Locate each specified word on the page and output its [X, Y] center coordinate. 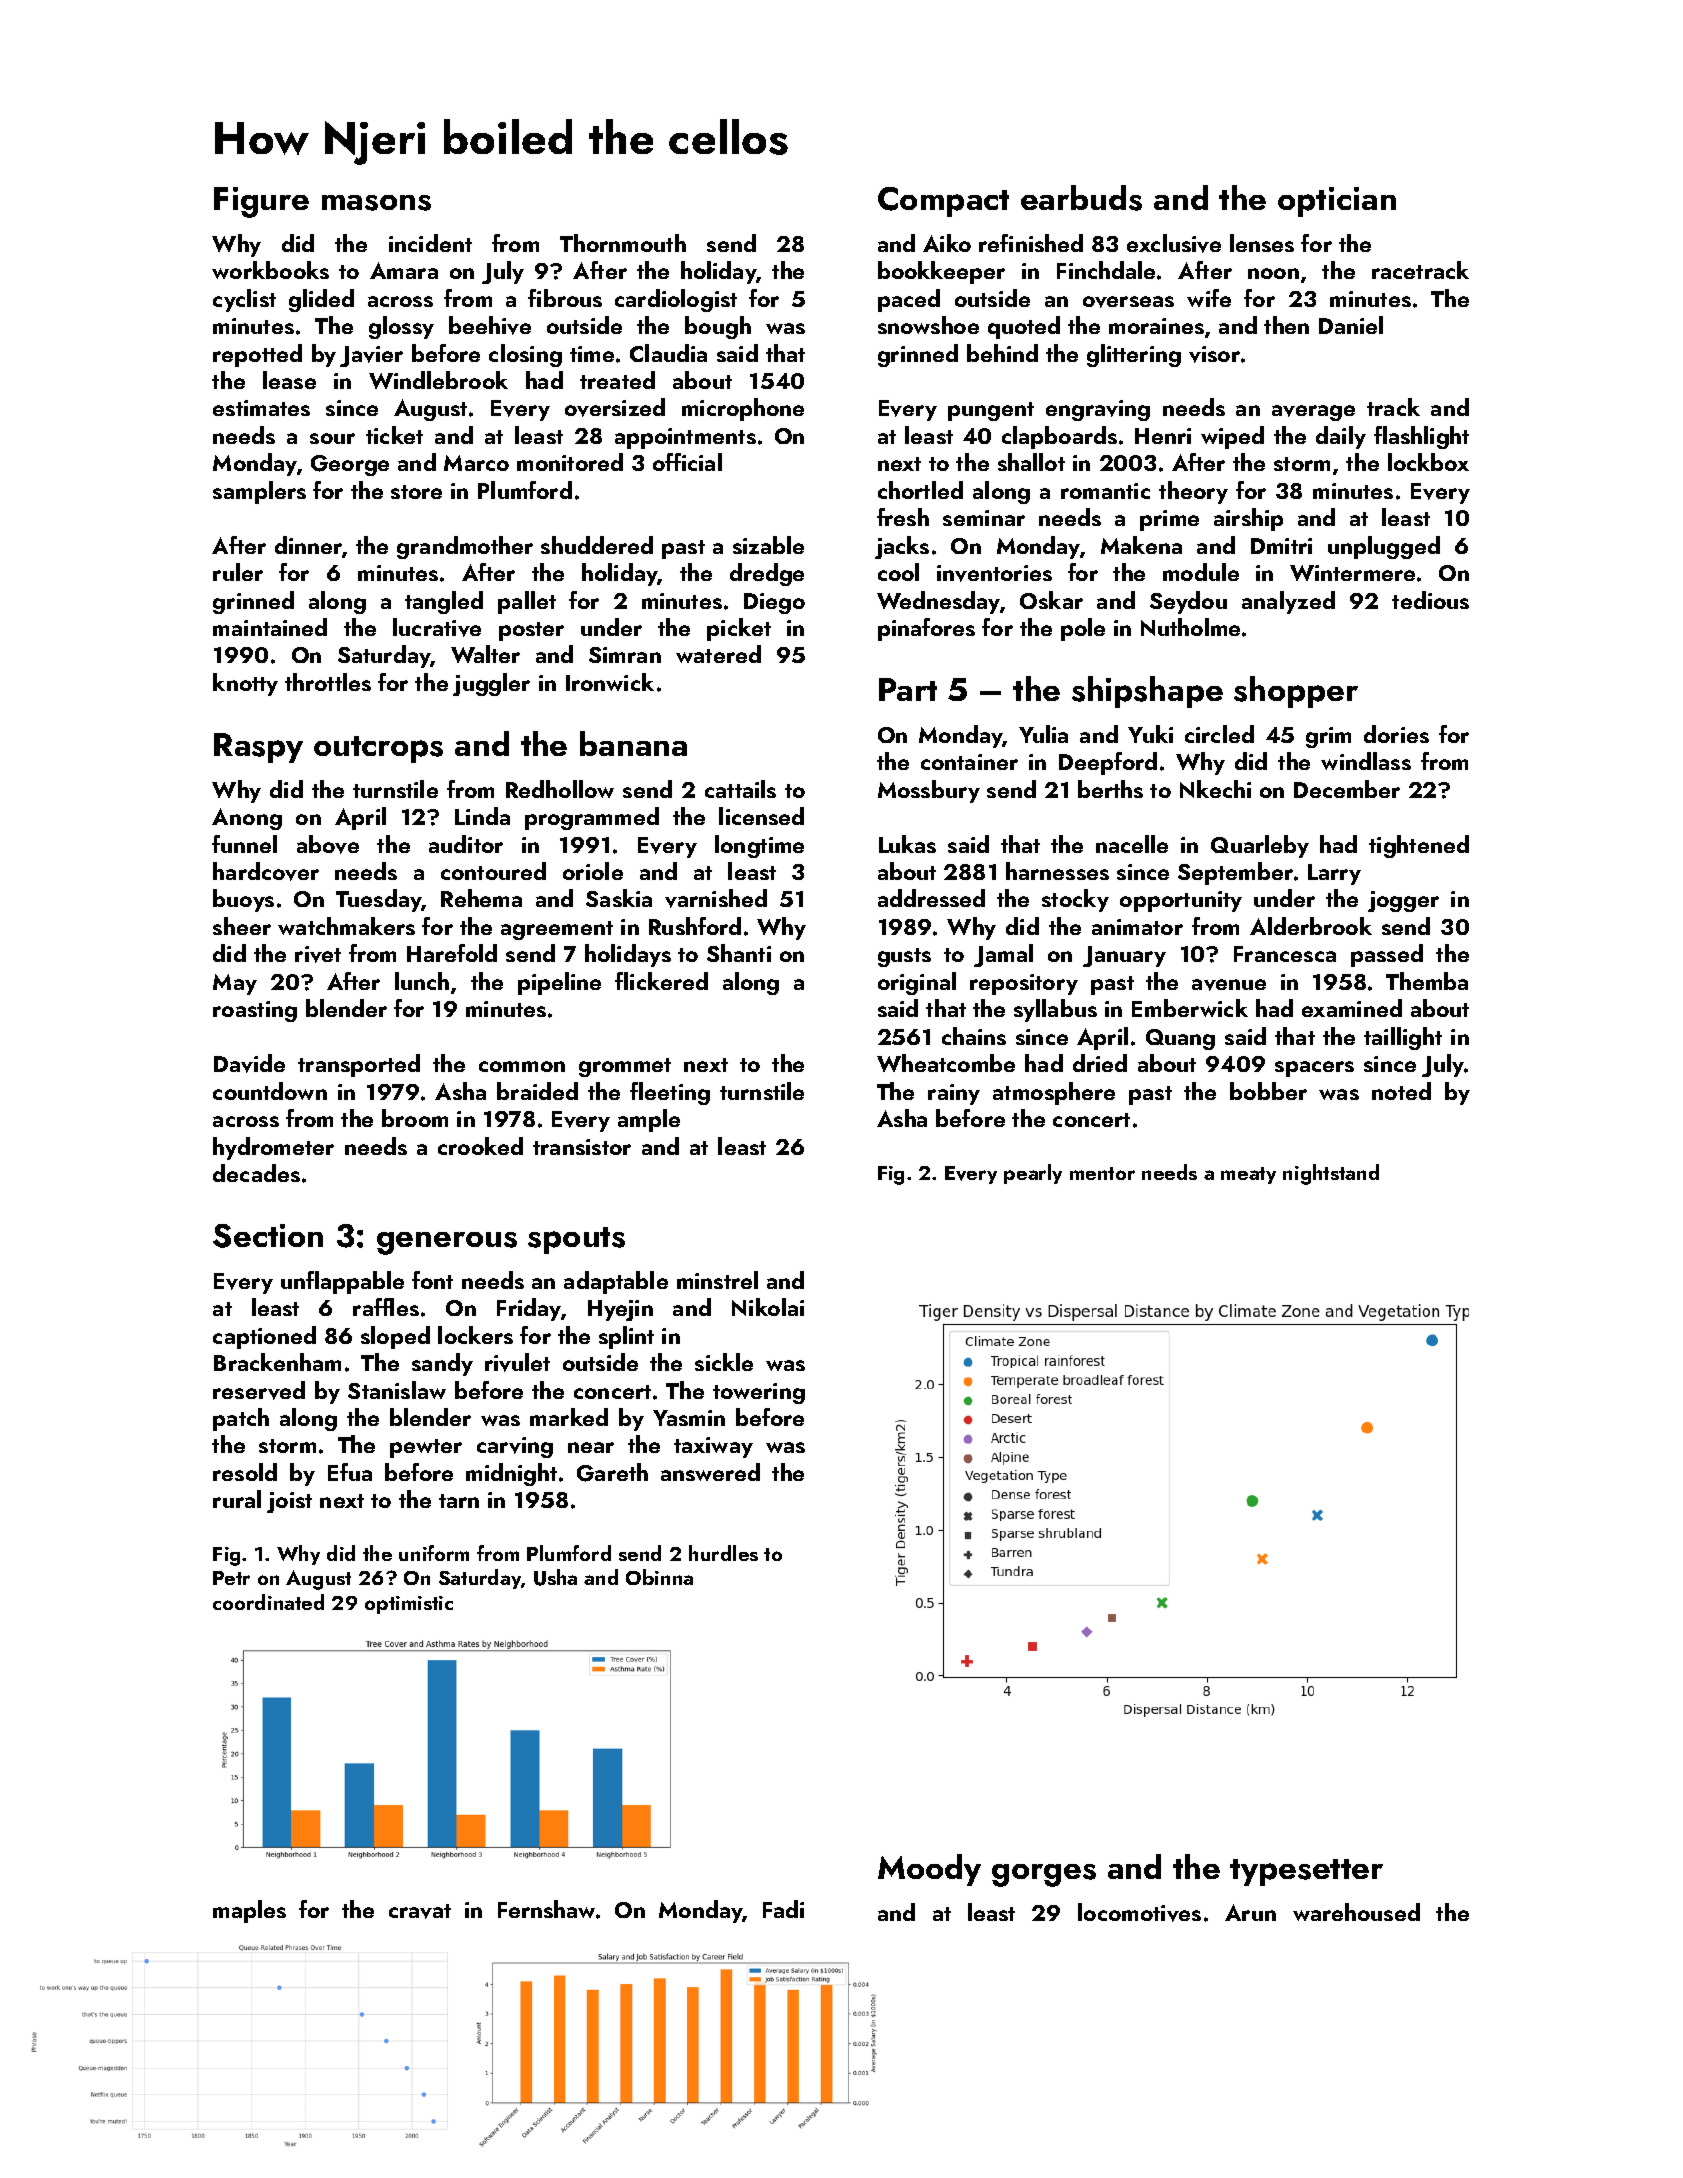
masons [376, 203]
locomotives [1139, 1912]
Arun [1250, 1912]
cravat [420, 1911]
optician [1337, 202]
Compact [943, 202]
